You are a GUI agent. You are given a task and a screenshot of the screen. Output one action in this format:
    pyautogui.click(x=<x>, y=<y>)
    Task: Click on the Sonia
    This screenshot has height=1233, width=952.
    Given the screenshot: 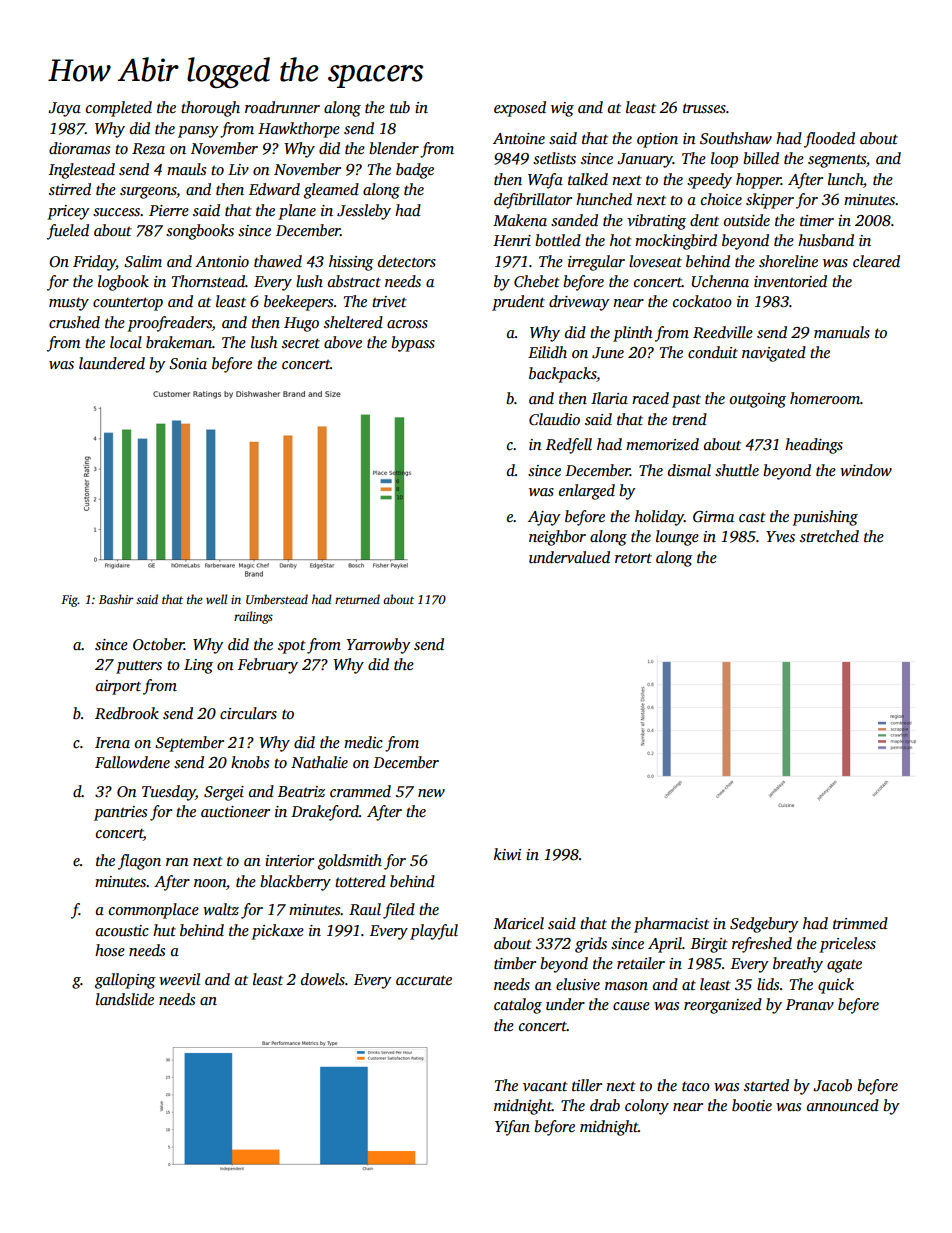 What is the action you would take?
    pyautogui.click(x=188, y=364)
